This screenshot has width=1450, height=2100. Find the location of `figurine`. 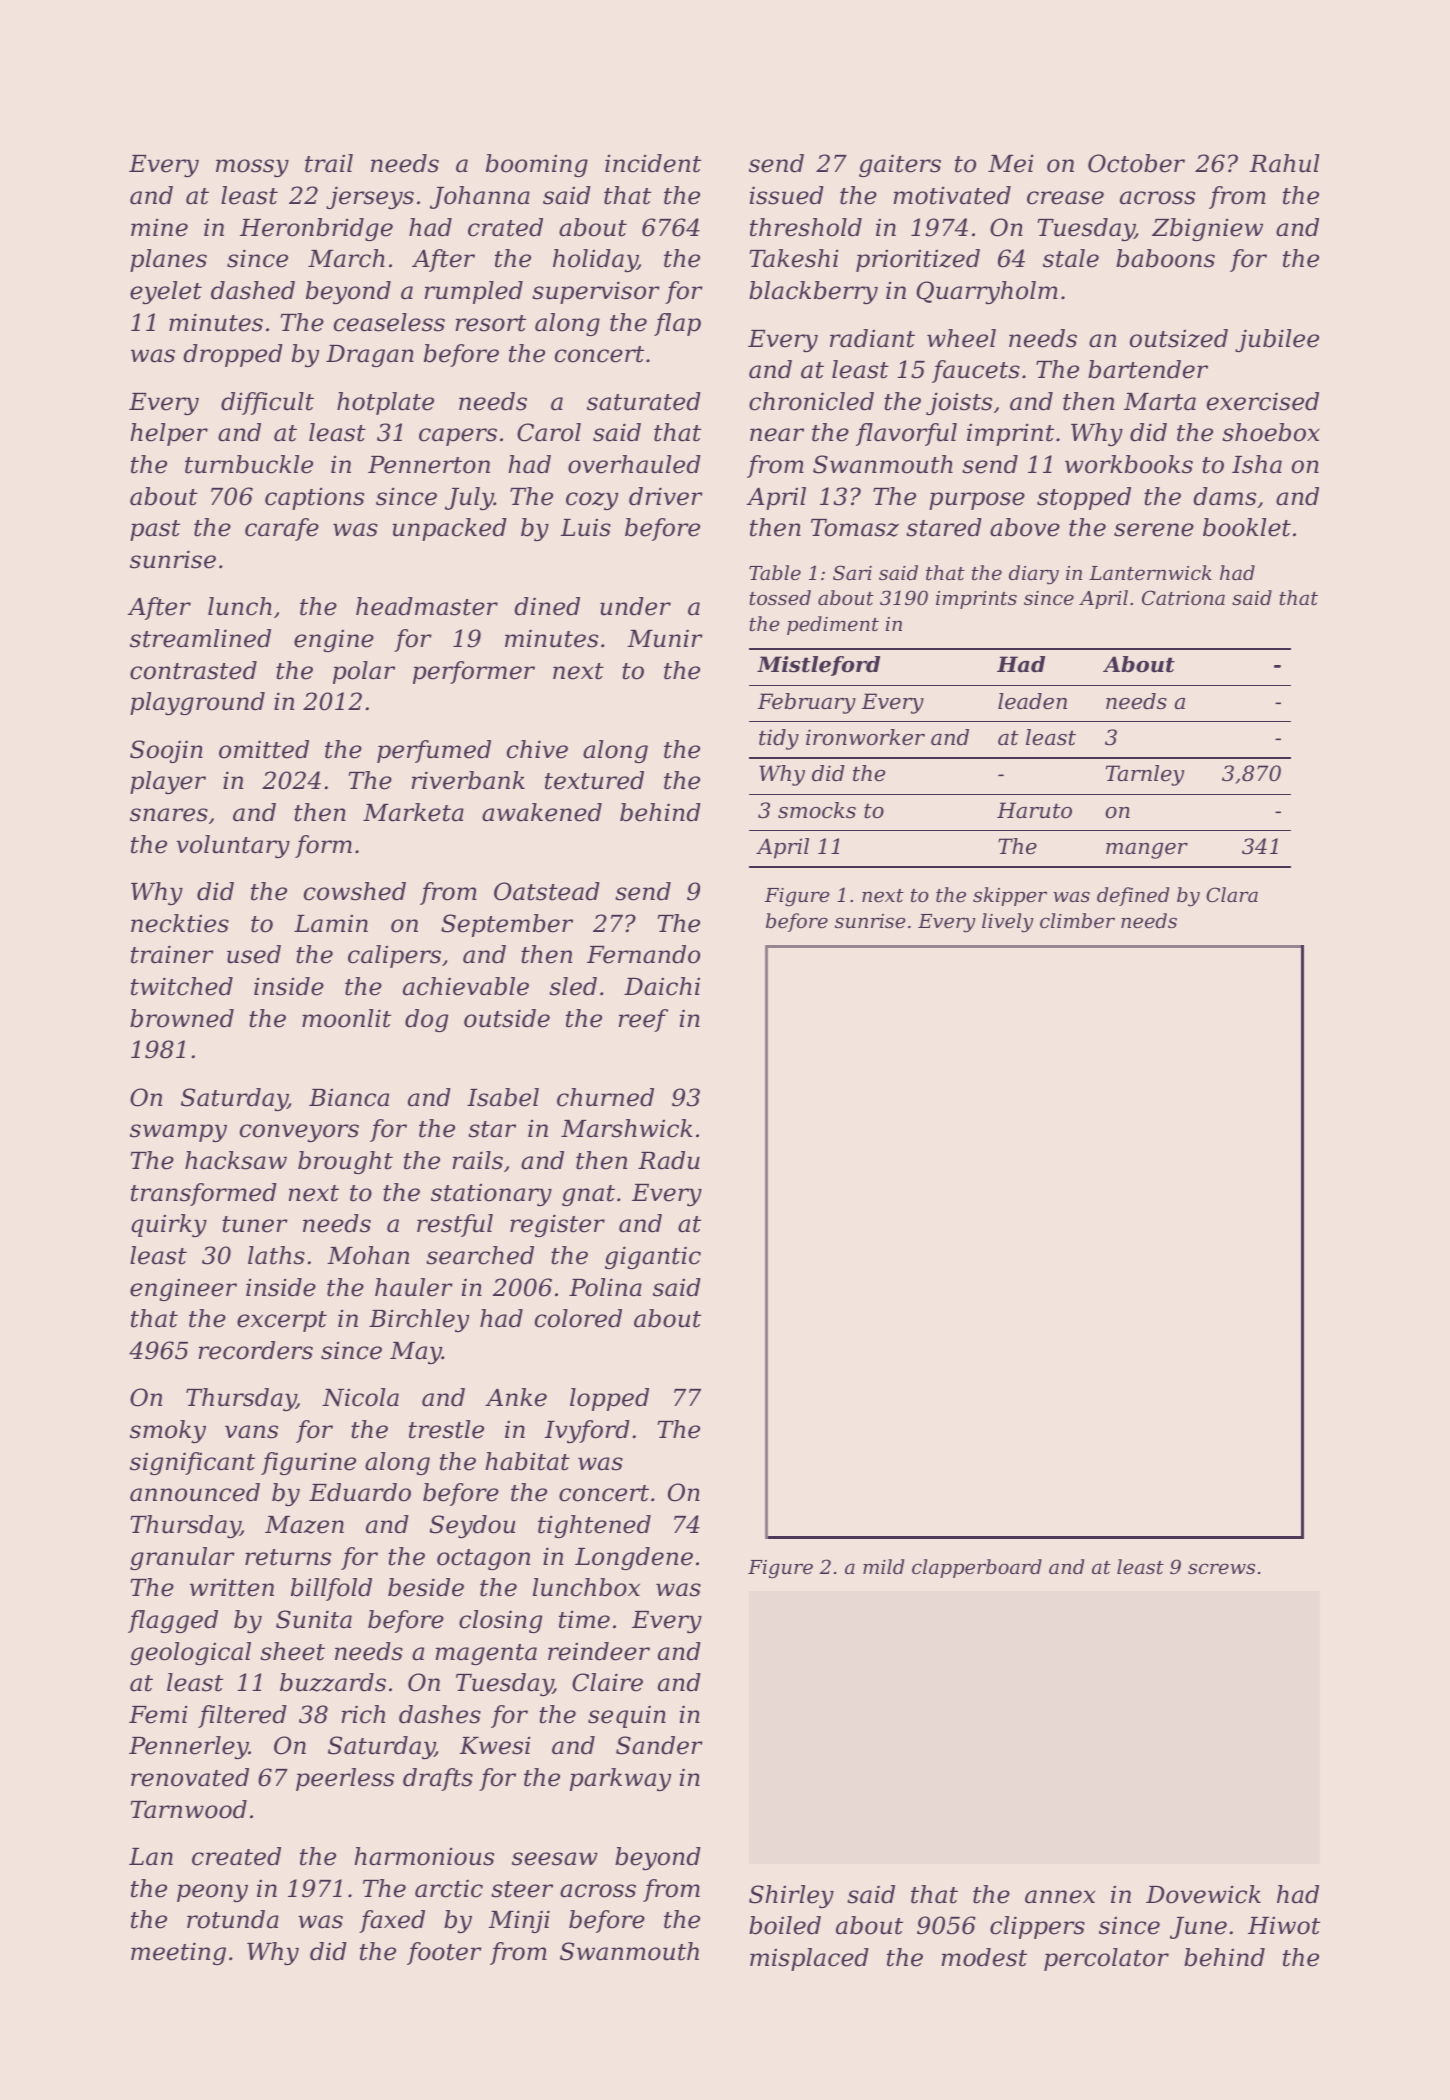

figurine is located at coordinates (308, 1463).
